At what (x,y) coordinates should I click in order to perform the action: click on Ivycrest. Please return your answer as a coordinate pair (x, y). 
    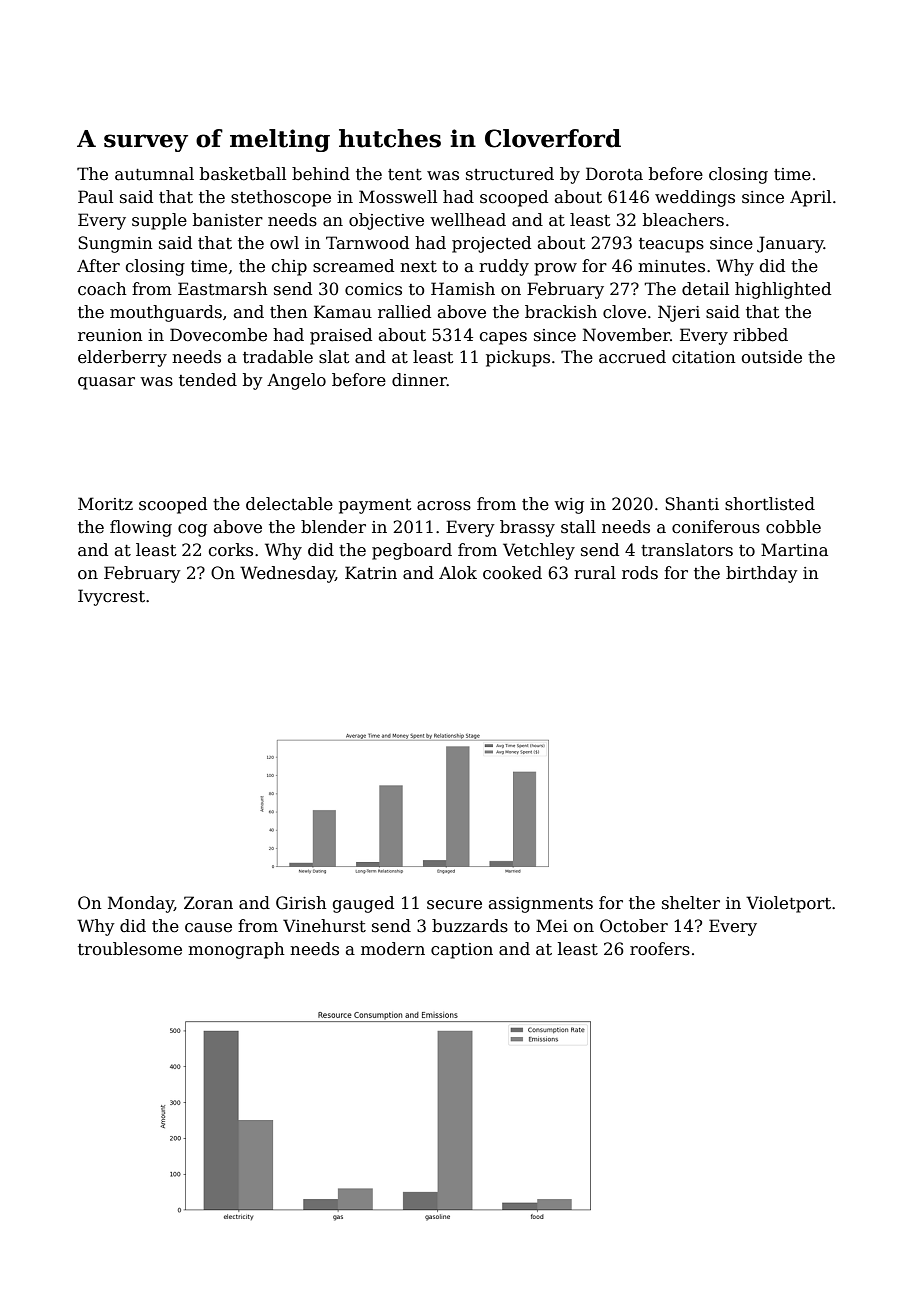
    Looking at the image, I should click on (111, 597).
